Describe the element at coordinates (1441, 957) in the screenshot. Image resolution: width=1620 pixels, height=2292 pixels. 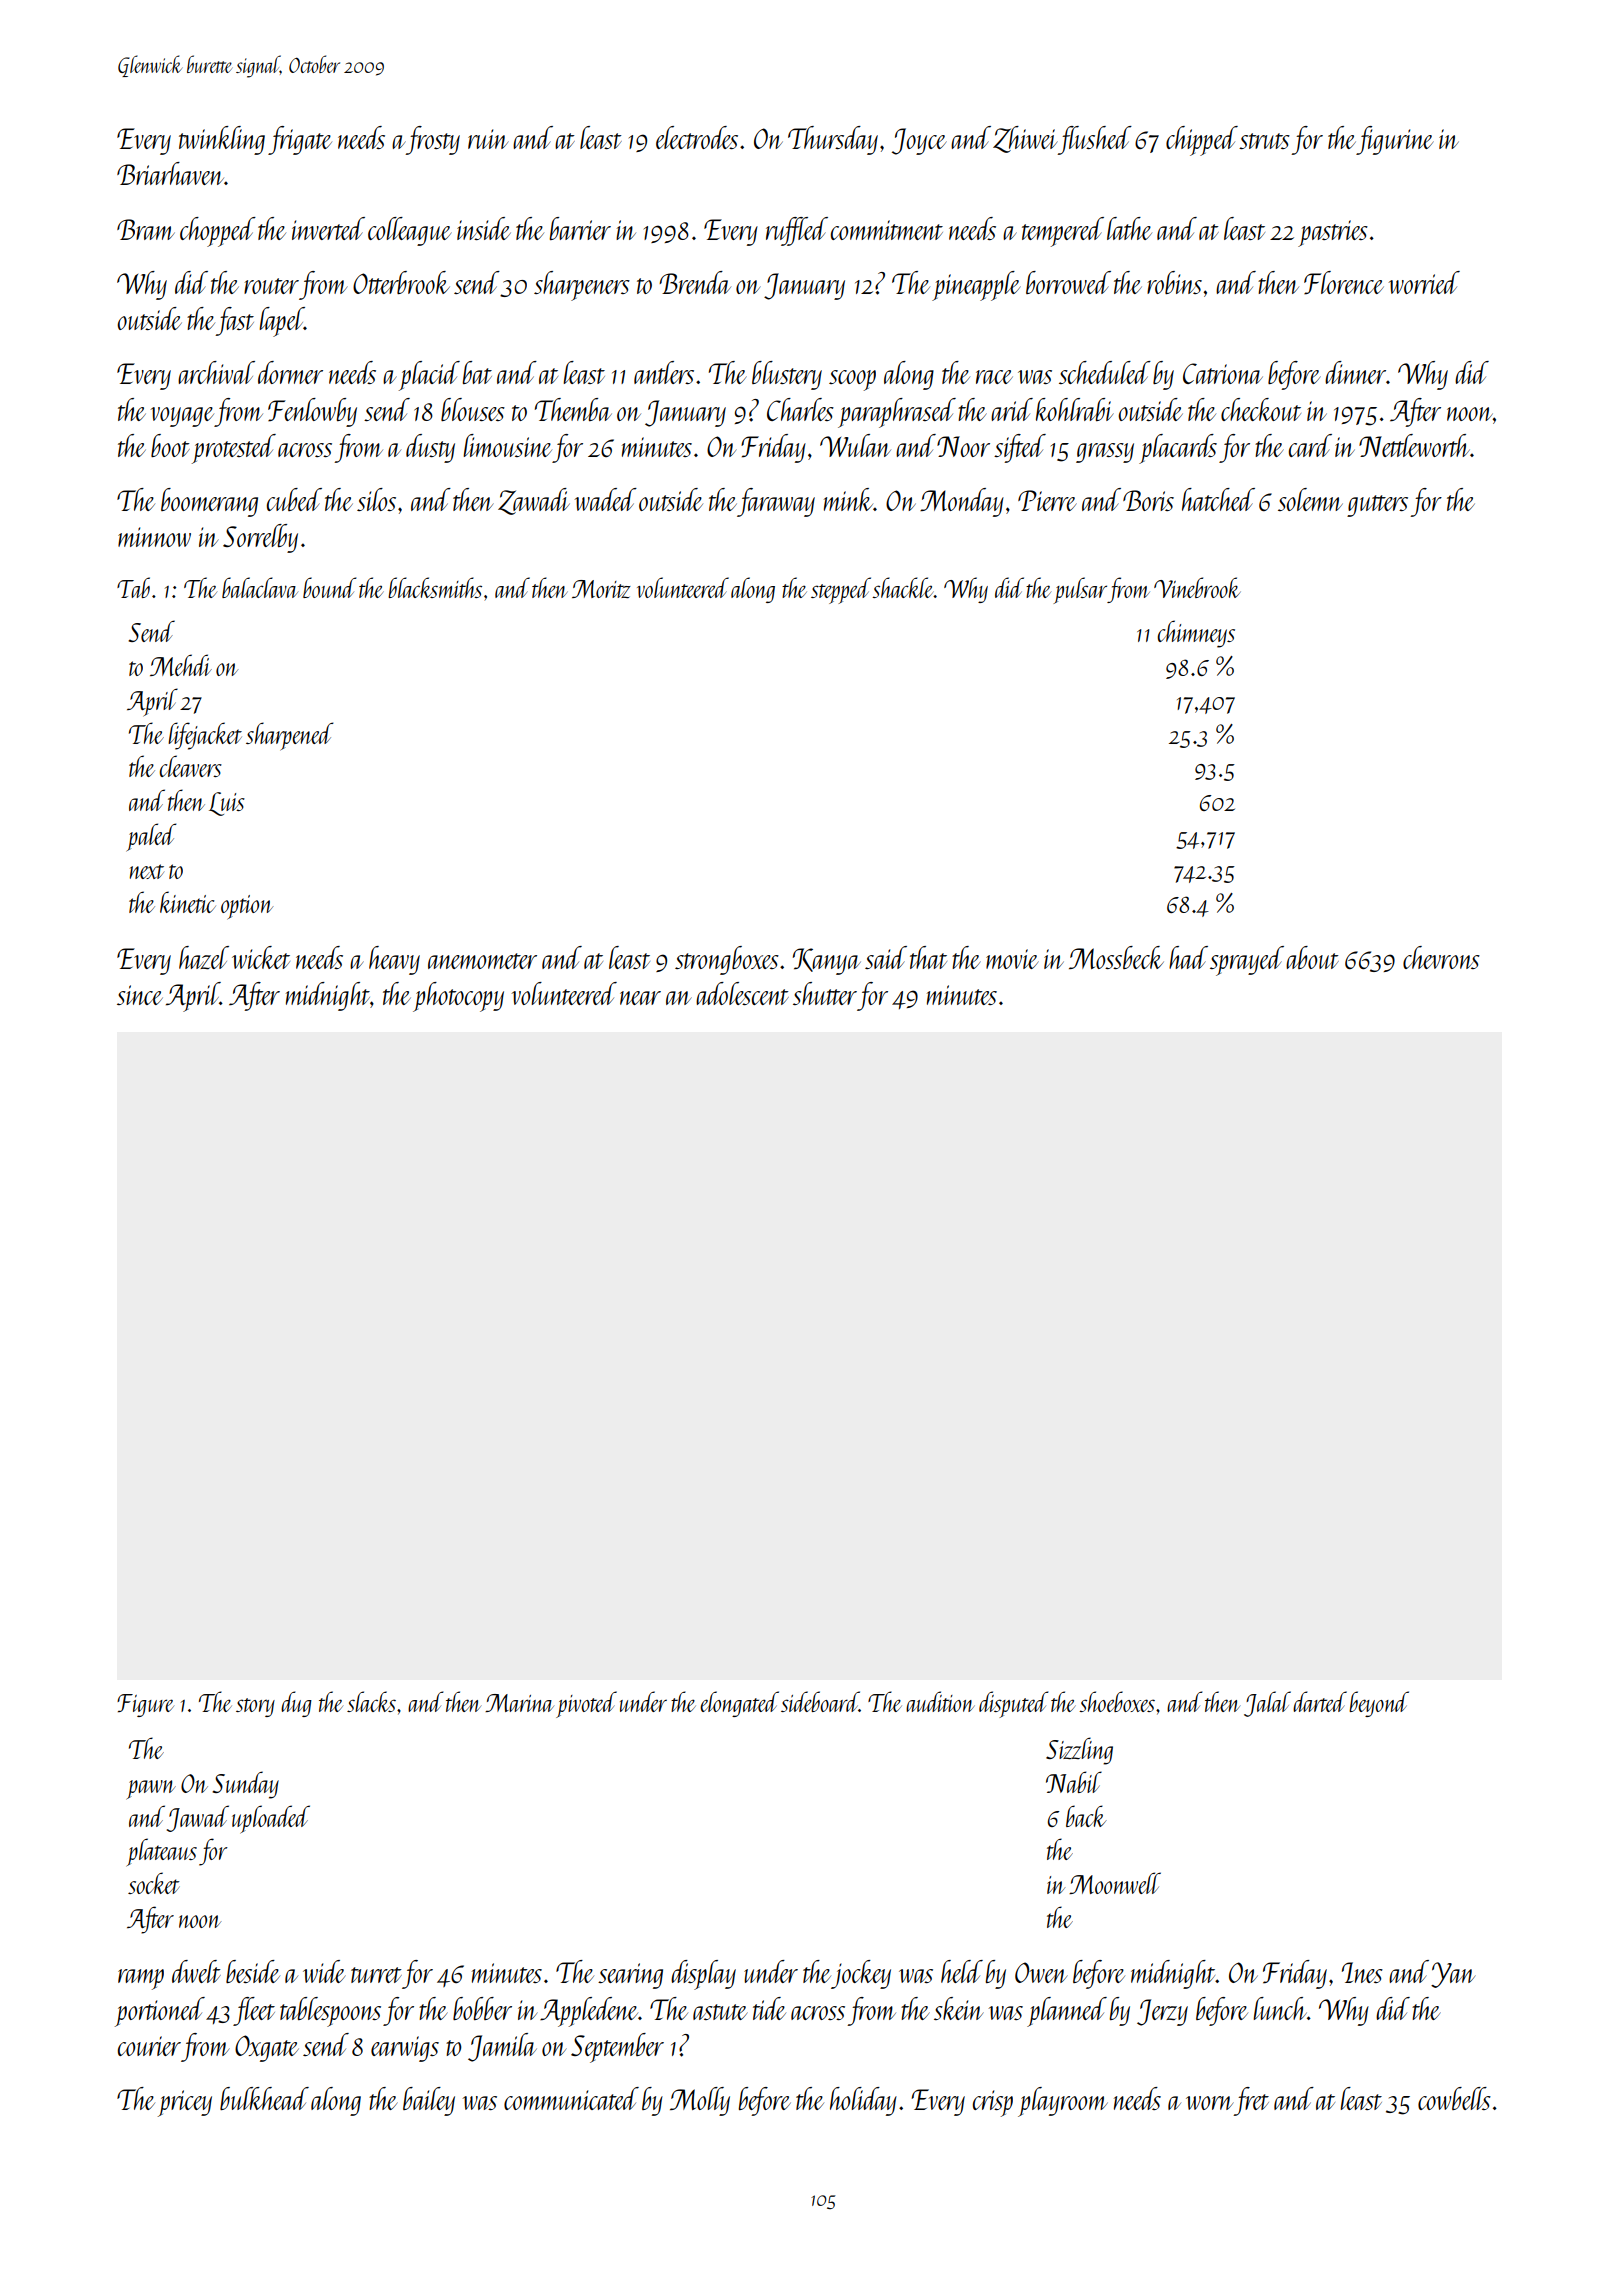
I see `chevrons` at that location.
